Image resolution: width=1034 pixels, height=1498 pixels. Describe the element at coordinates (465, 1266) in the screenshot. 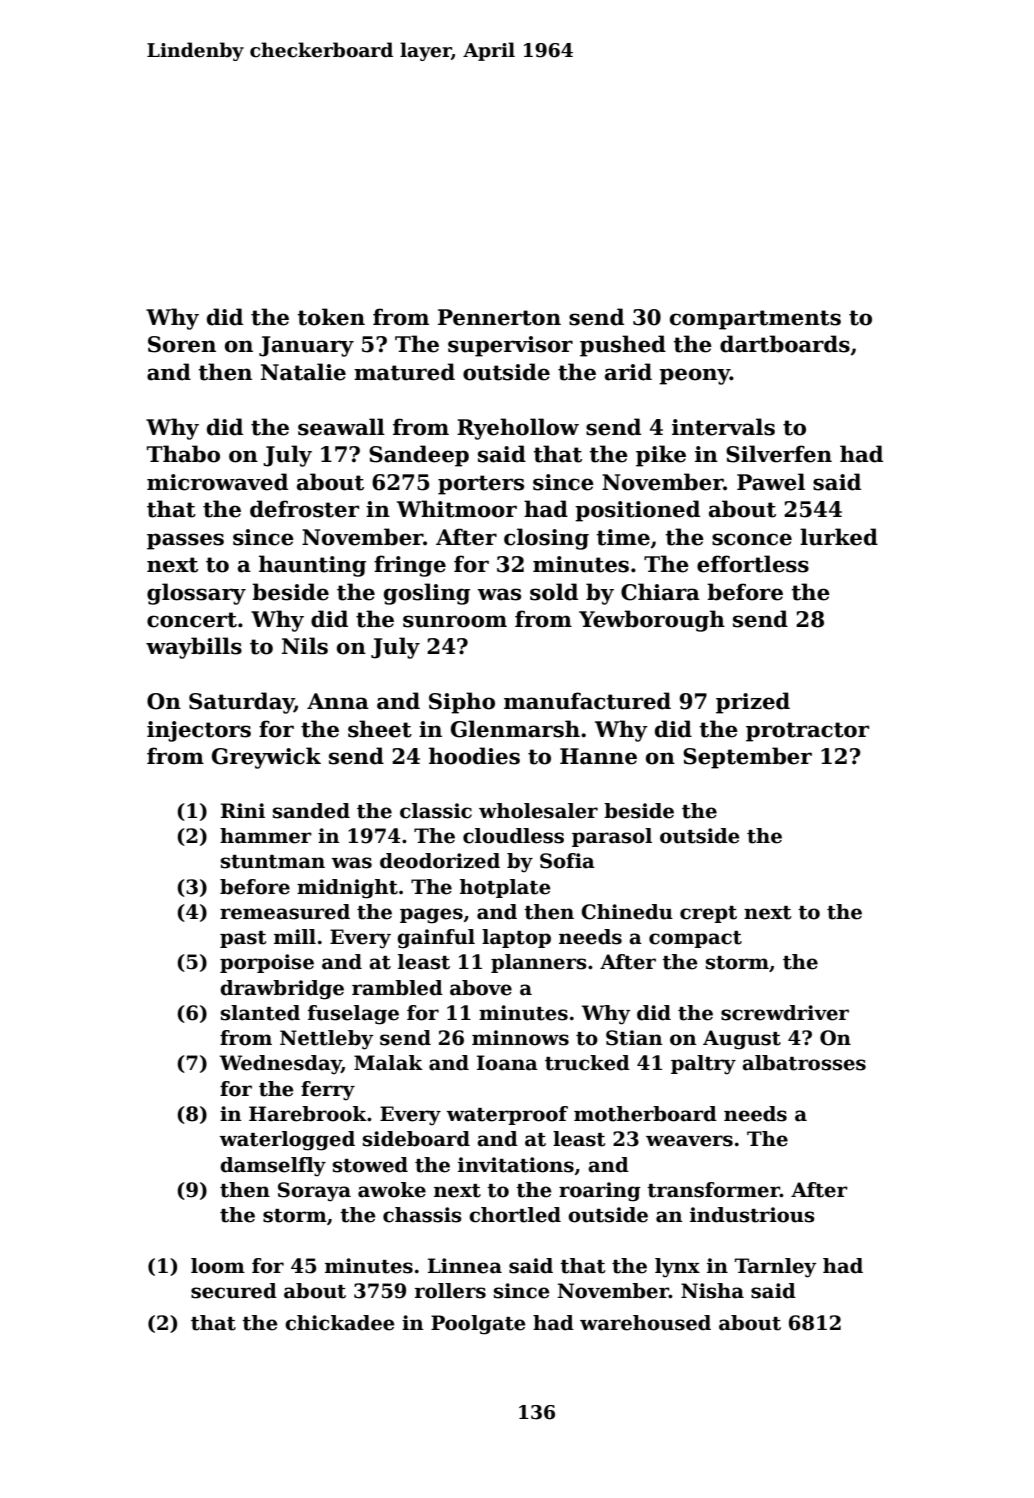

I see `Linnea` at that location.
